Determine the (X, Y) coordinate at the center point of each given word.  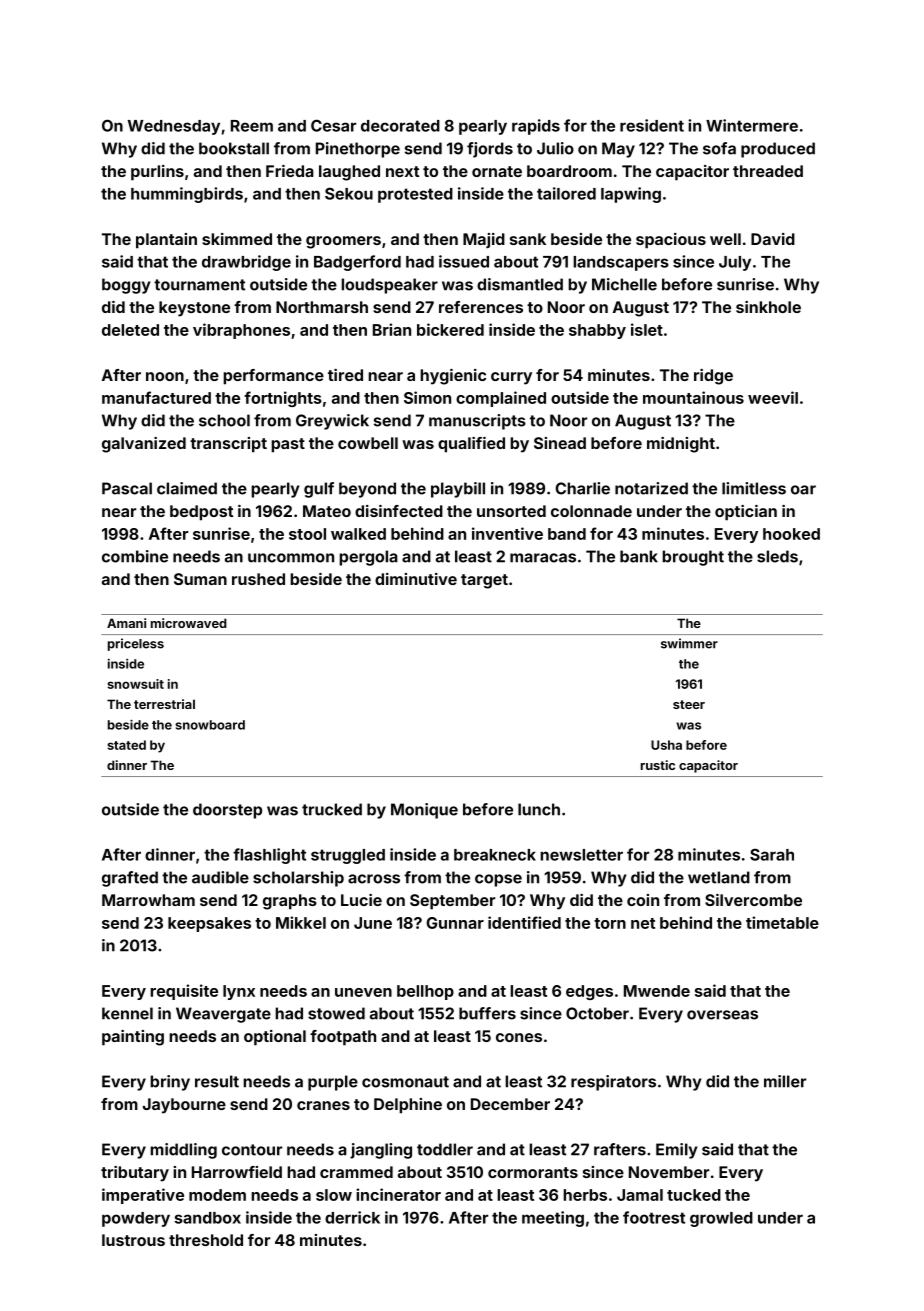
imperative (143, 1196)
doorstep (227, 811)
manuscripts (477, 422)
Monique (424, 811)
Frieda (290, 171)
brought (693, 558)
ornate (497, 171)
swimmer (689, 643)
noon (165, 376)
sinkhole (768, 307)
